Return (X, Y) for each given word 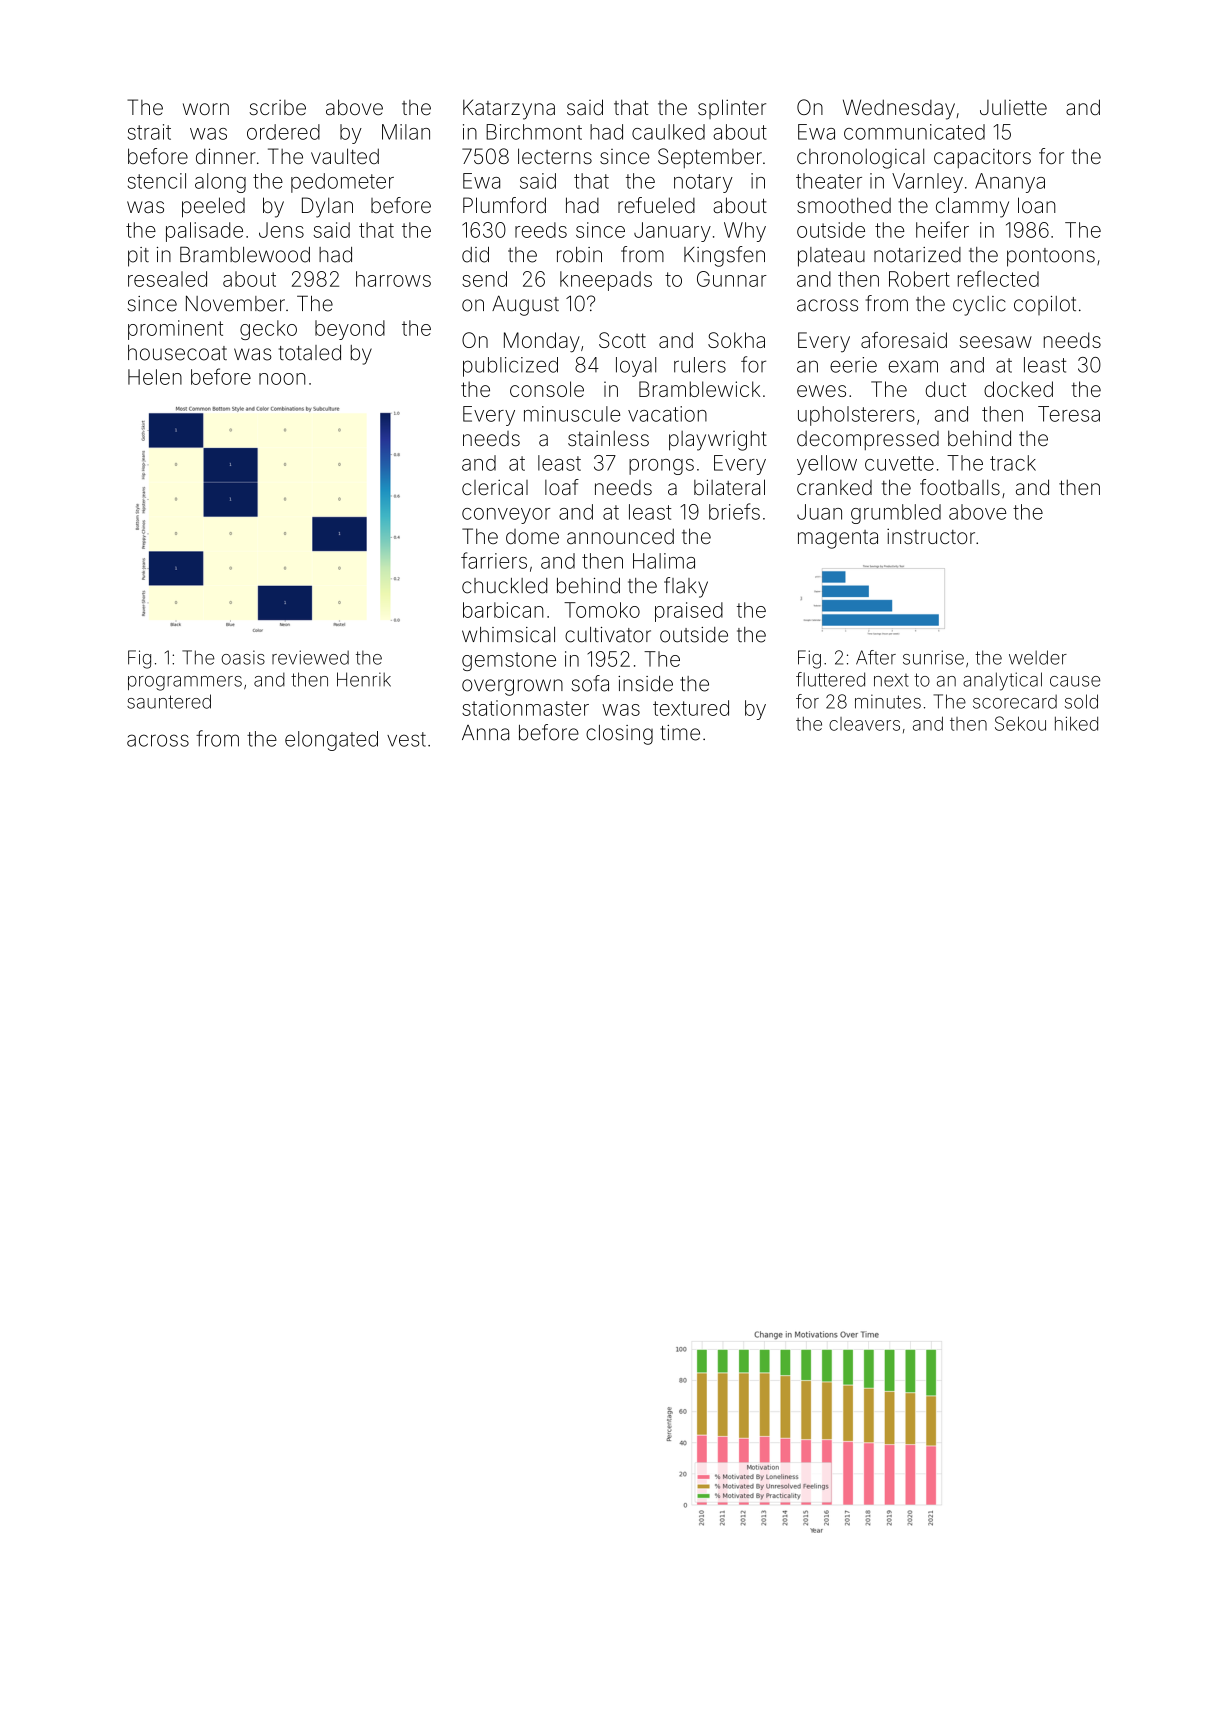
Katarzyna (509, 109)
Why (745, 232)
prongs (661, 467)
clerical (495, 487)
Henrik (364, 679)
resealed (167, 279)
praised (689, 612)
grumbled (896, 514)
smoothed (844, 205)
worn (206, 109)
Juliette (1013, 107)
